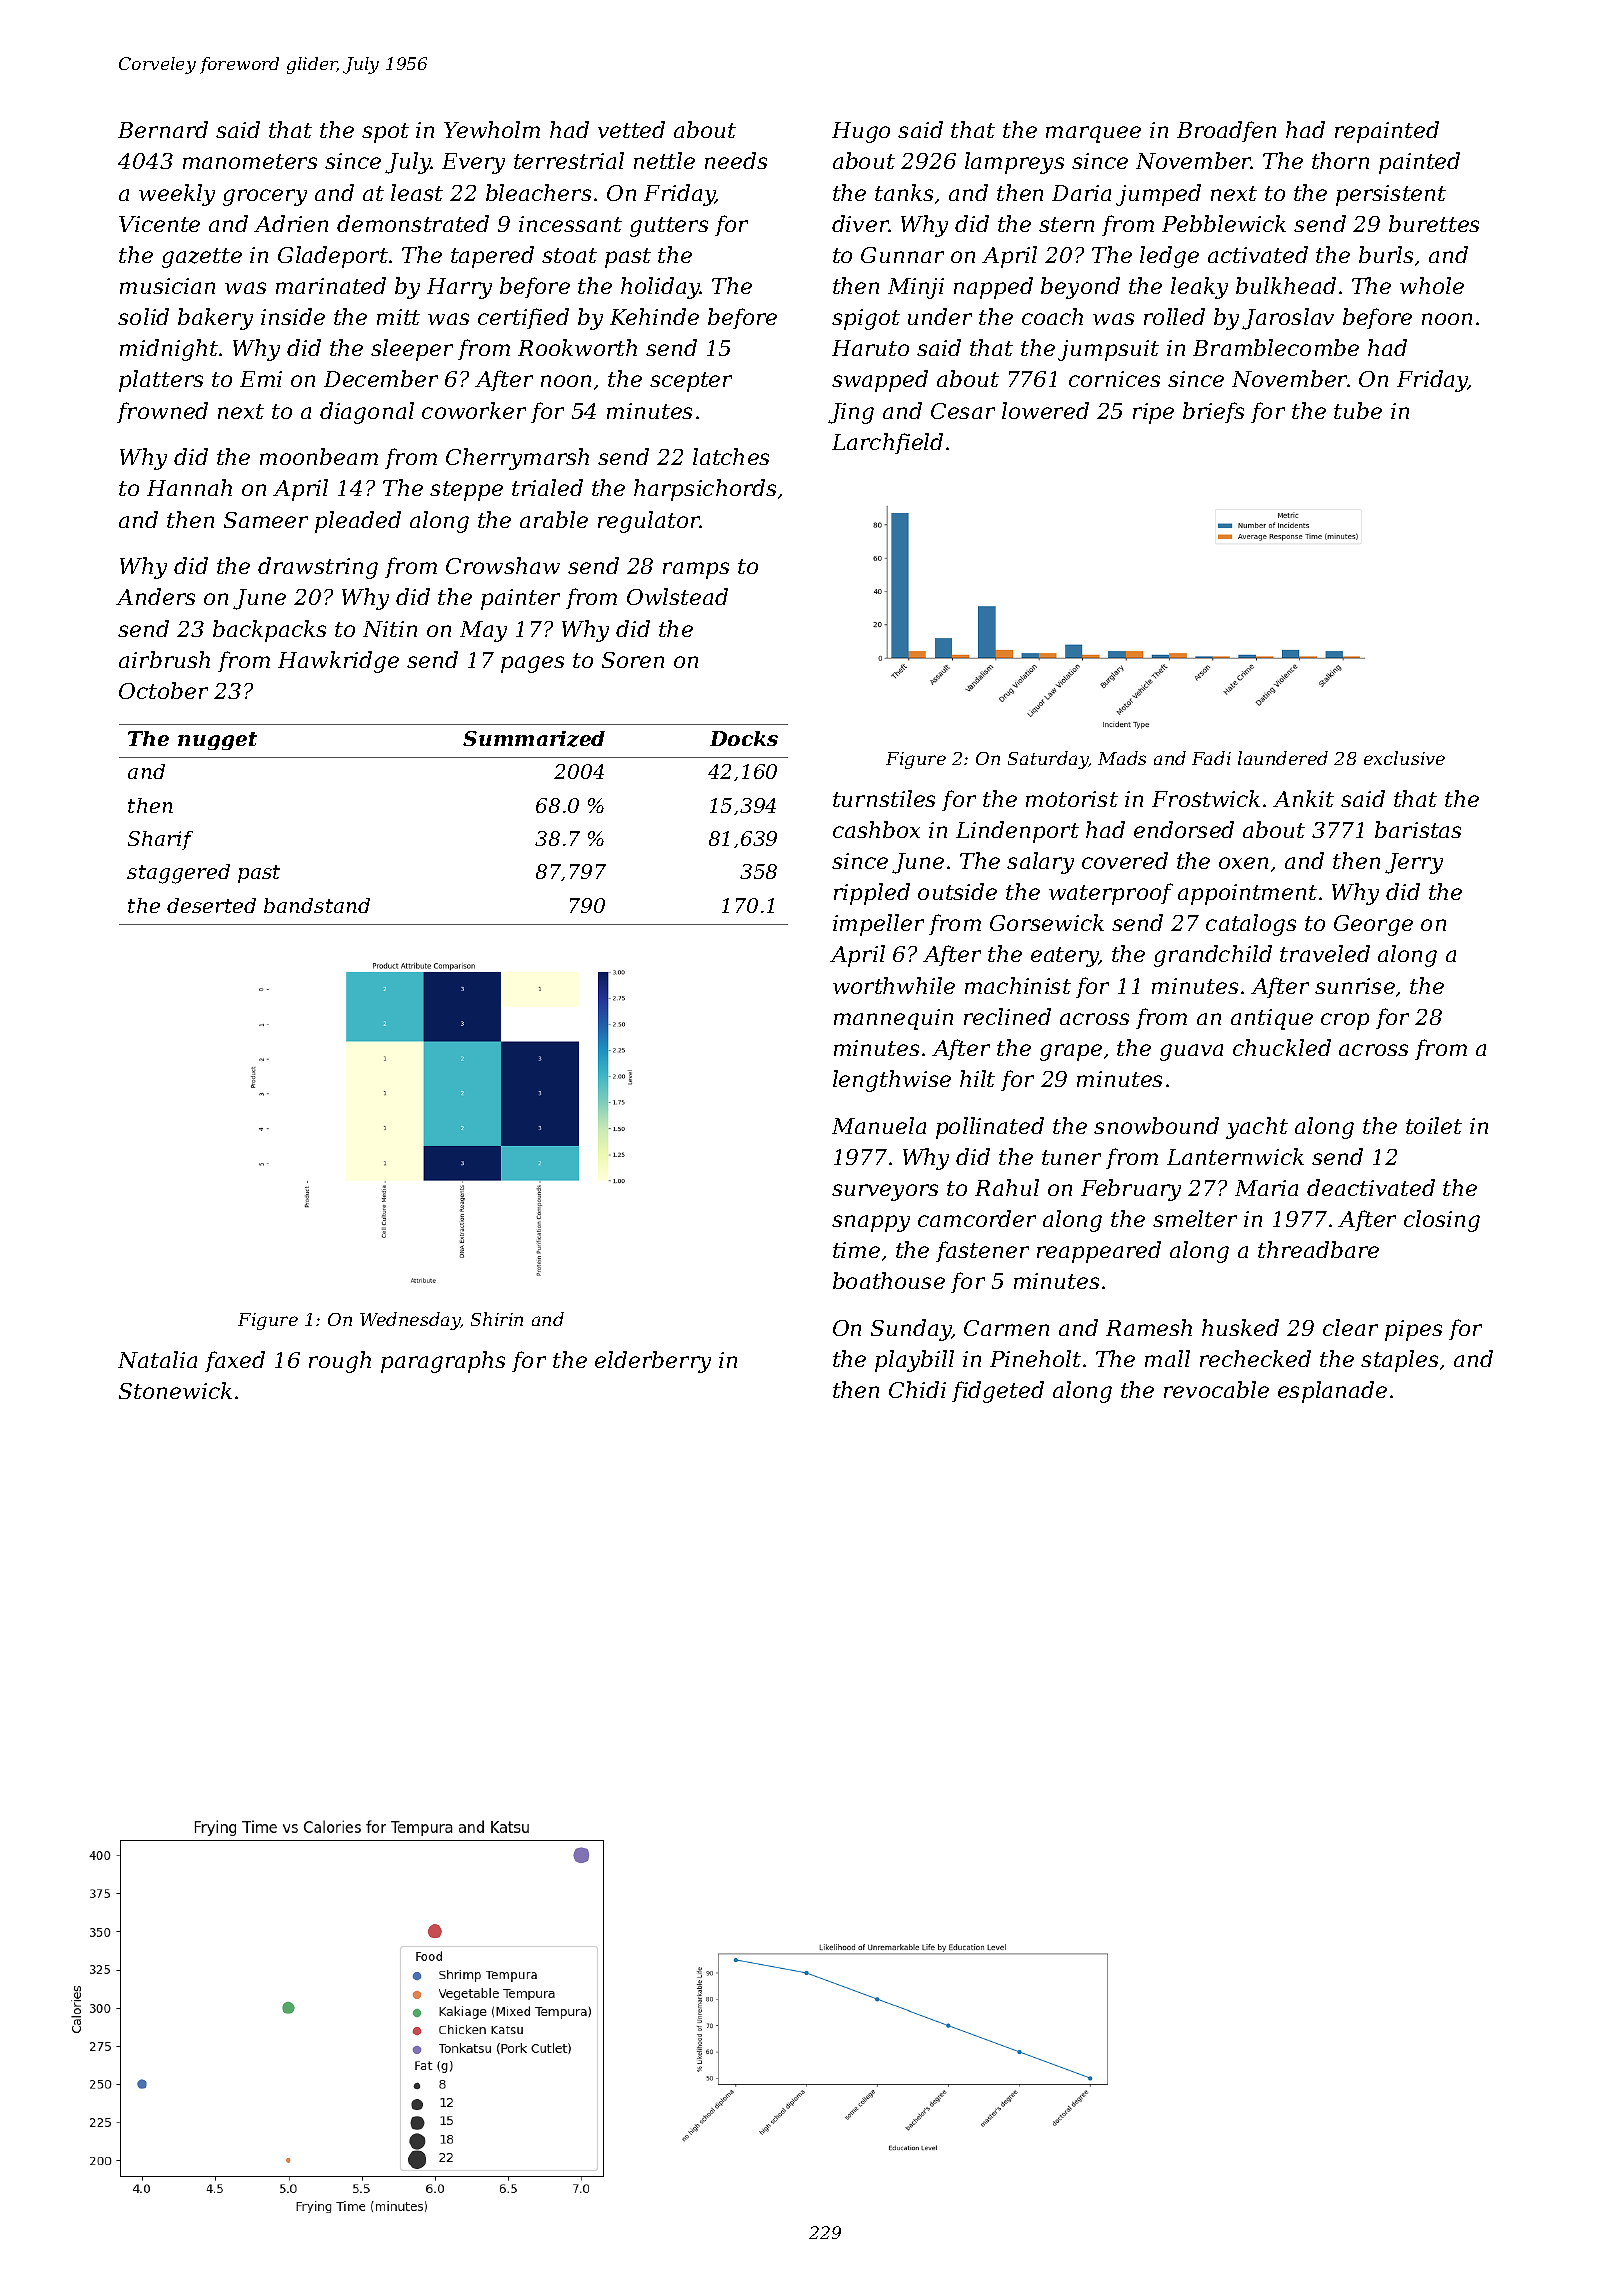 The height and width of the screenshot is (2292, 1620). What do you see at coordinates (333, 257) in the screenshot?
I see `Gladeport` at bounding box center [333, 257].
